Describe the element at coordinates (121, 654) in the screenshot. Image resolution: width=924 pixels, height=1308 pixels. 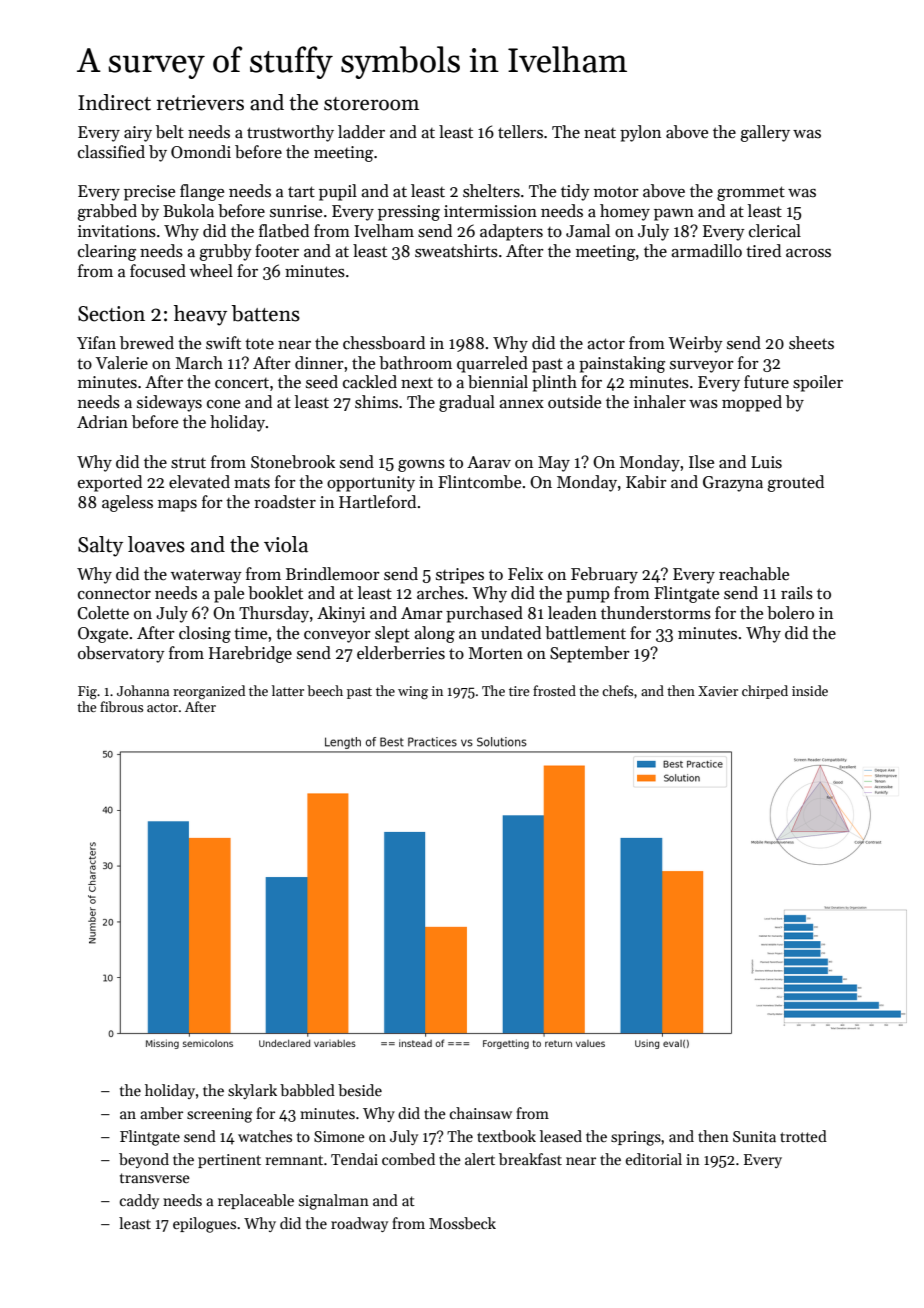
I see `observatory` at that location.
